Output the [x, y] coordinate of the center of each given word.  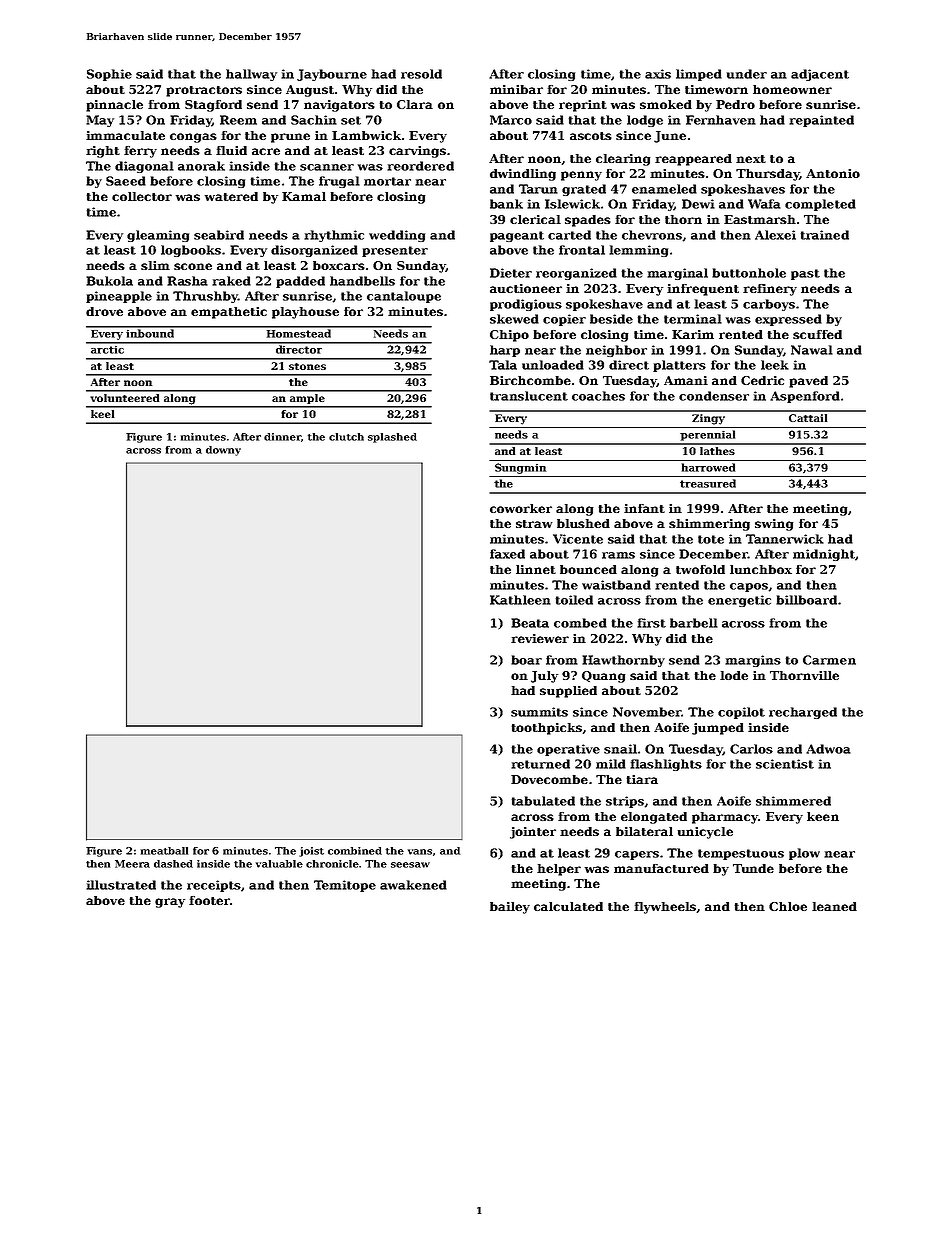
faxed [507, 554]
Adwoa [828, 749]
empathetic [229, 313]
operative [568, 750]
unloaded [553, 365]
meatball [164, 851]
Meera [132, 864]
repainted [821, 121]
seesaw [410, 865]
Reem [238, 120]
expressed [788, 320]
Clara [415, 104]
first [651, 623]
